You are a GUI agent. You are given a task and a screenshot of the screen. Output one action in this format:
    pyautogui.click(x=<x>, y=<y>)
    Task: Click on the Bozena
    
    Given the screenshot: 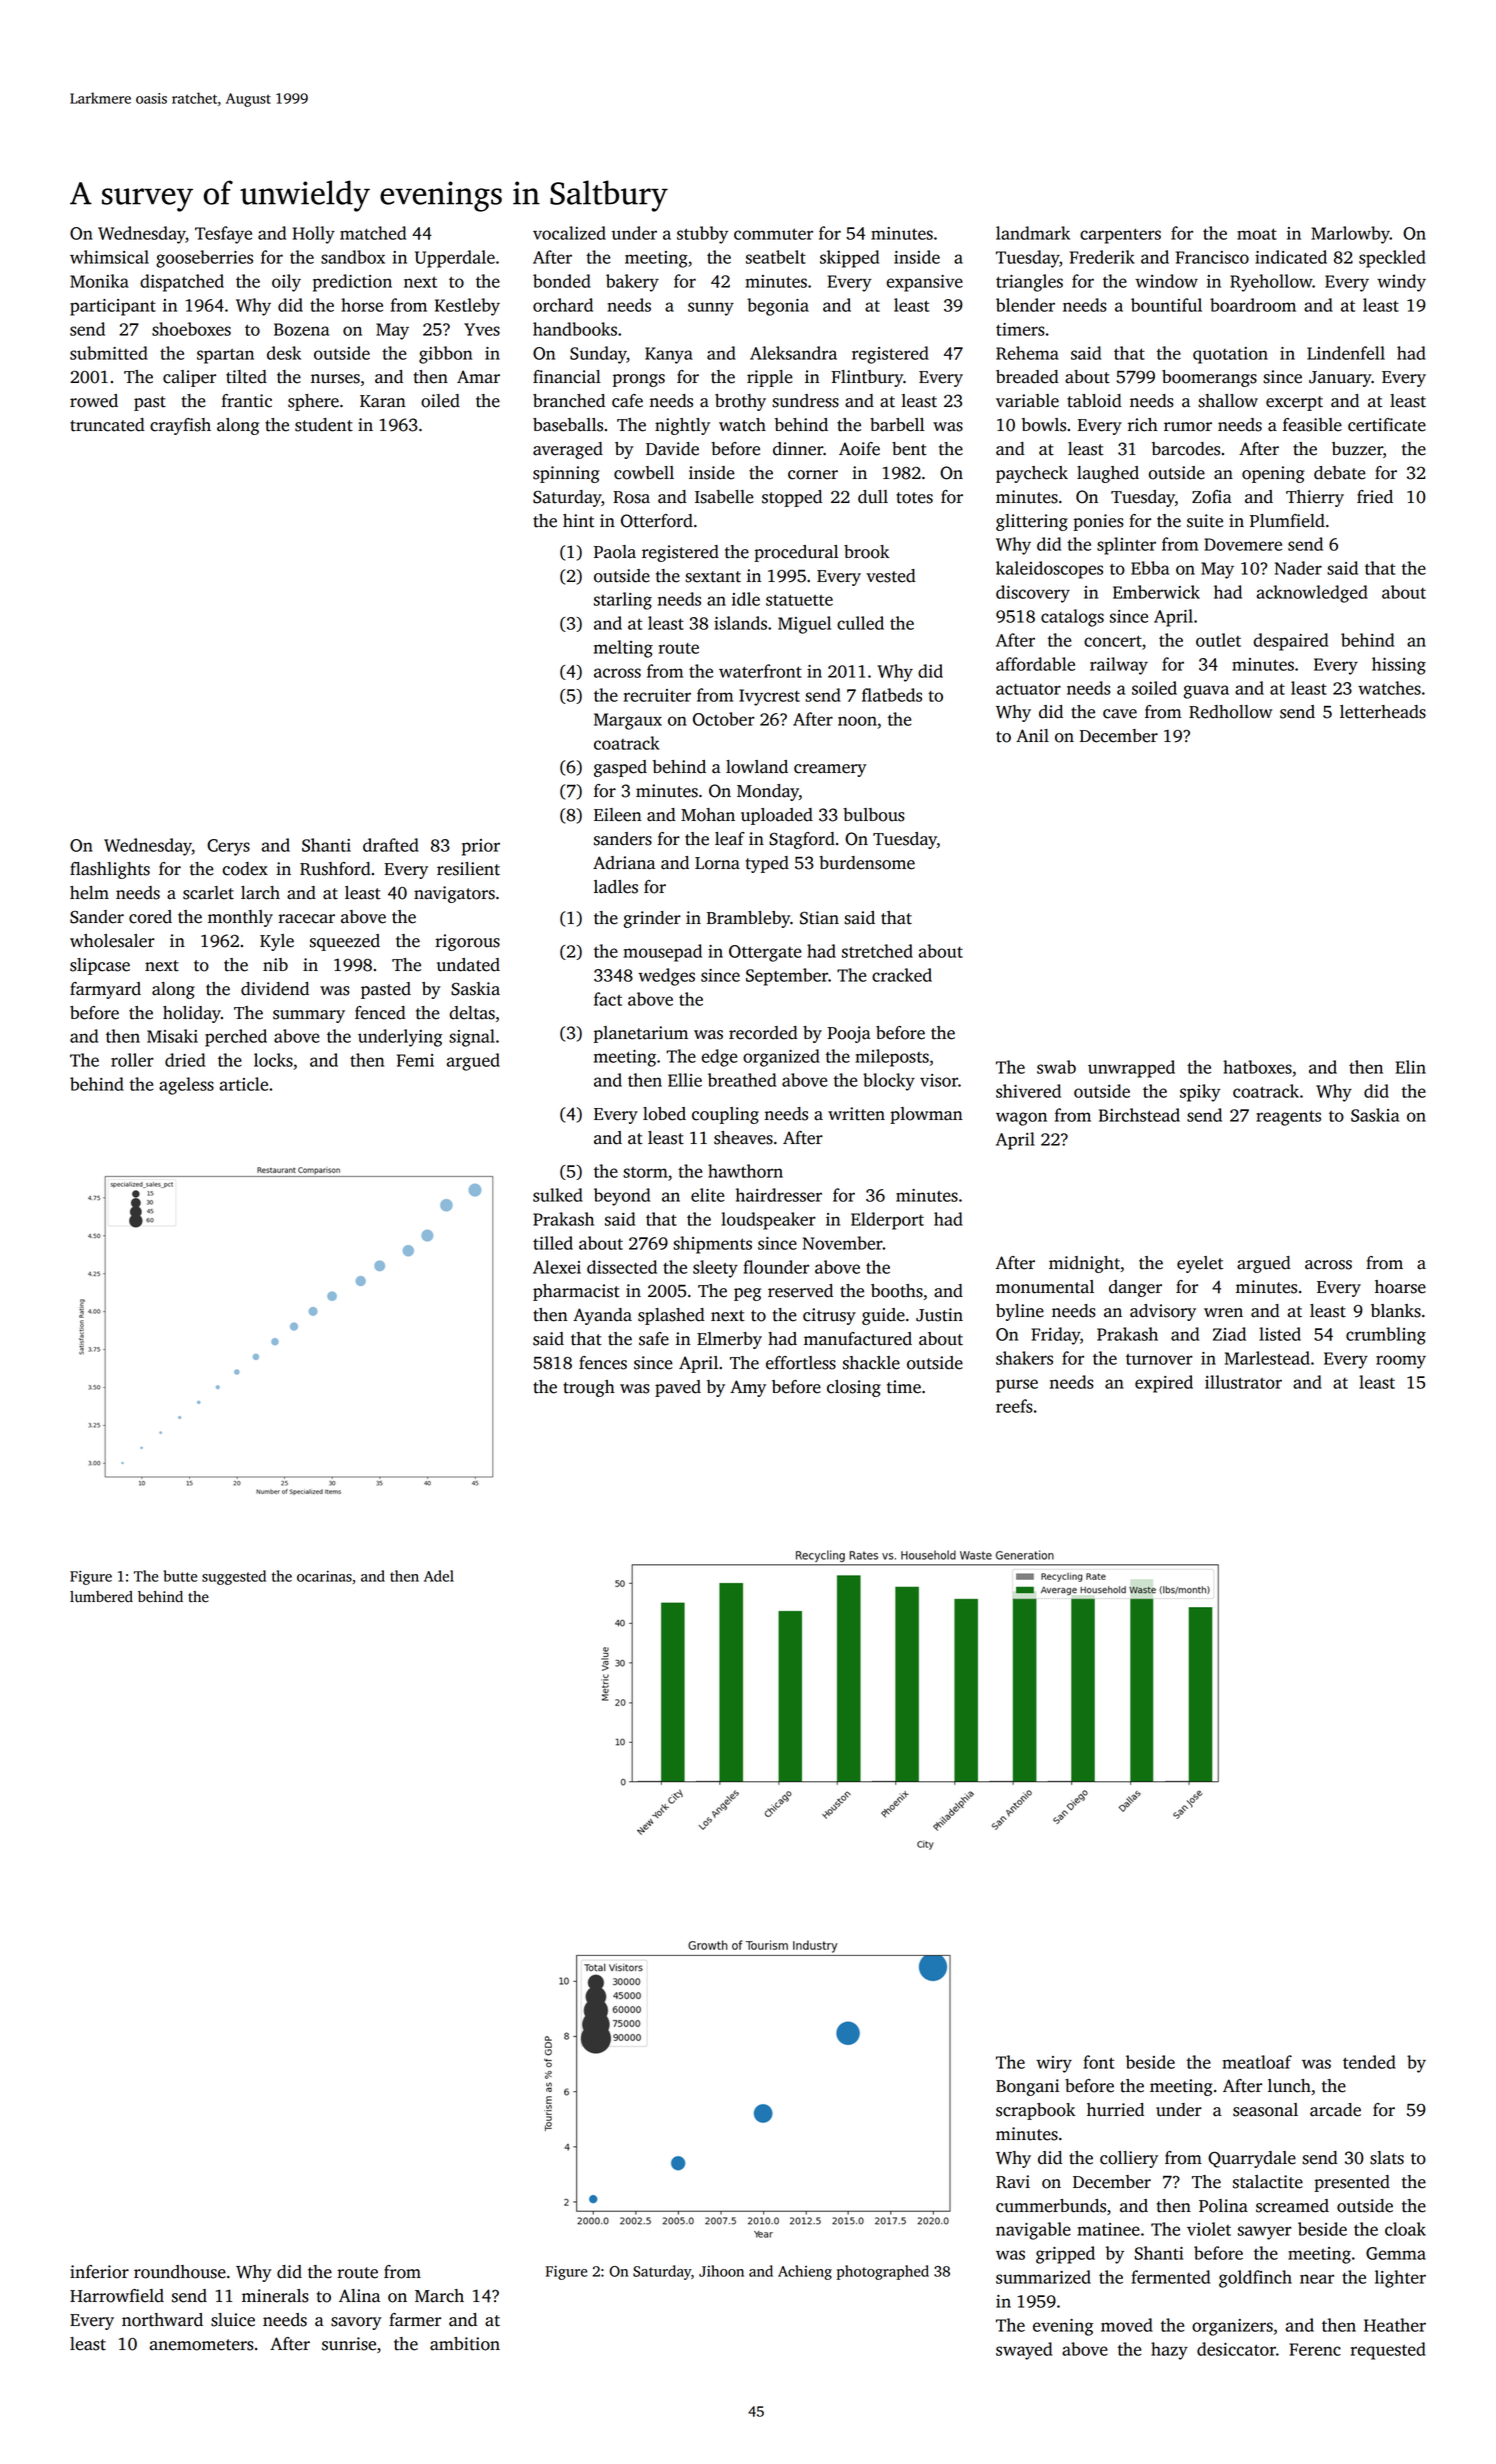 What is the action you would take?
    pyautogui.click(x=301, y=329)
